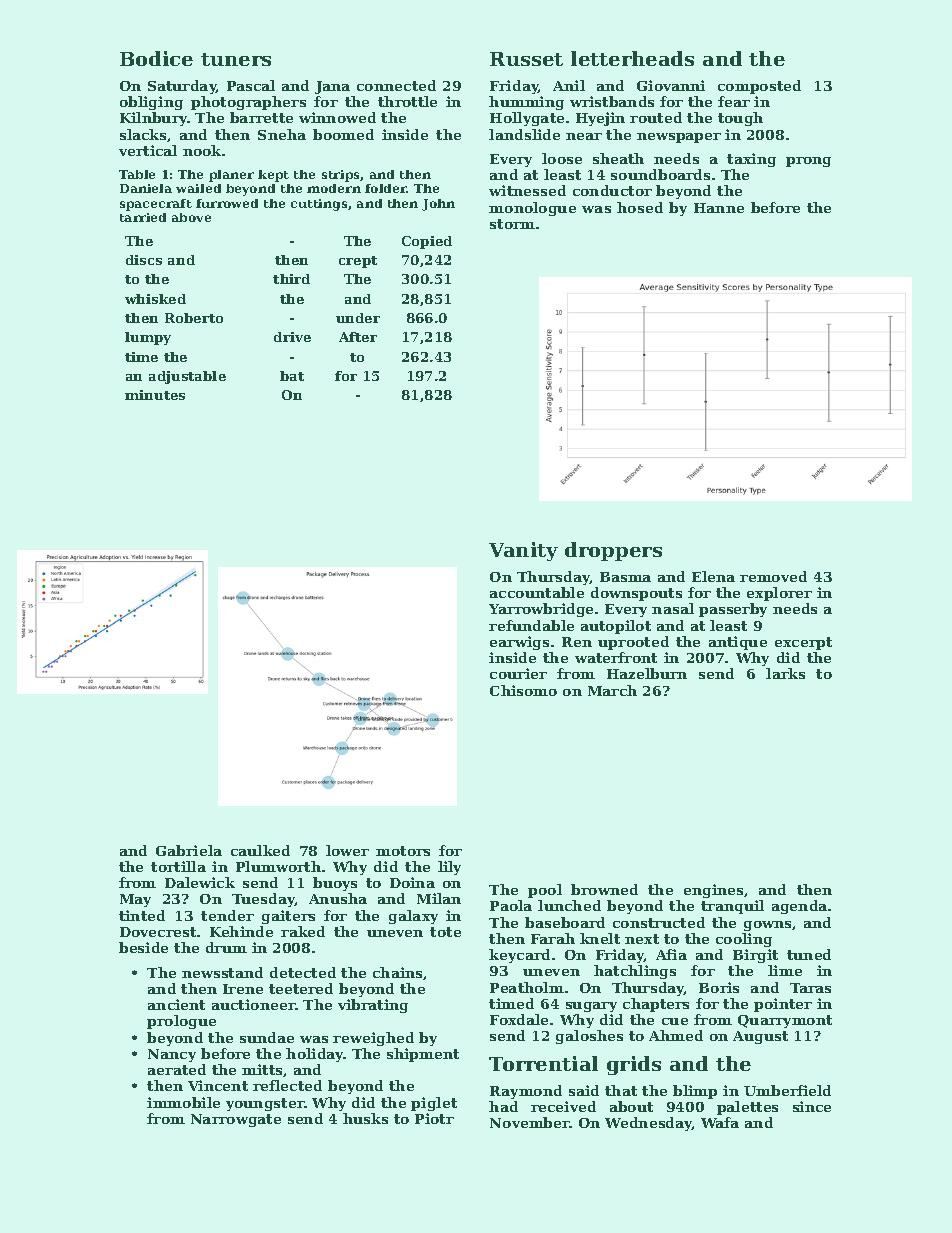 The width and height of the image is (952, 1233). I want to click on gaiters, so click(288, 917).
